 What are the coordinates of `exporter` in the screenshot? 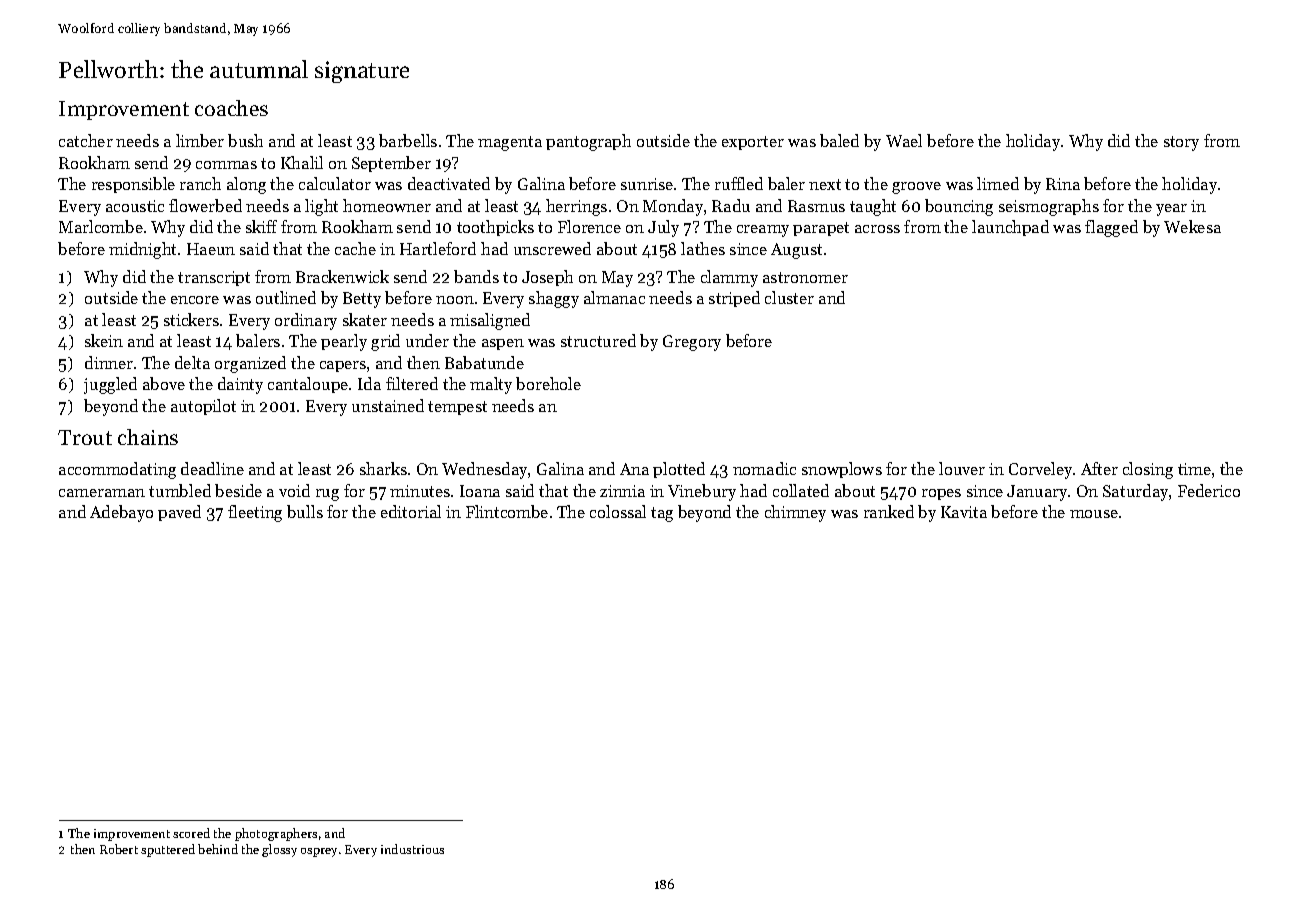 It's located at (753, 143).
